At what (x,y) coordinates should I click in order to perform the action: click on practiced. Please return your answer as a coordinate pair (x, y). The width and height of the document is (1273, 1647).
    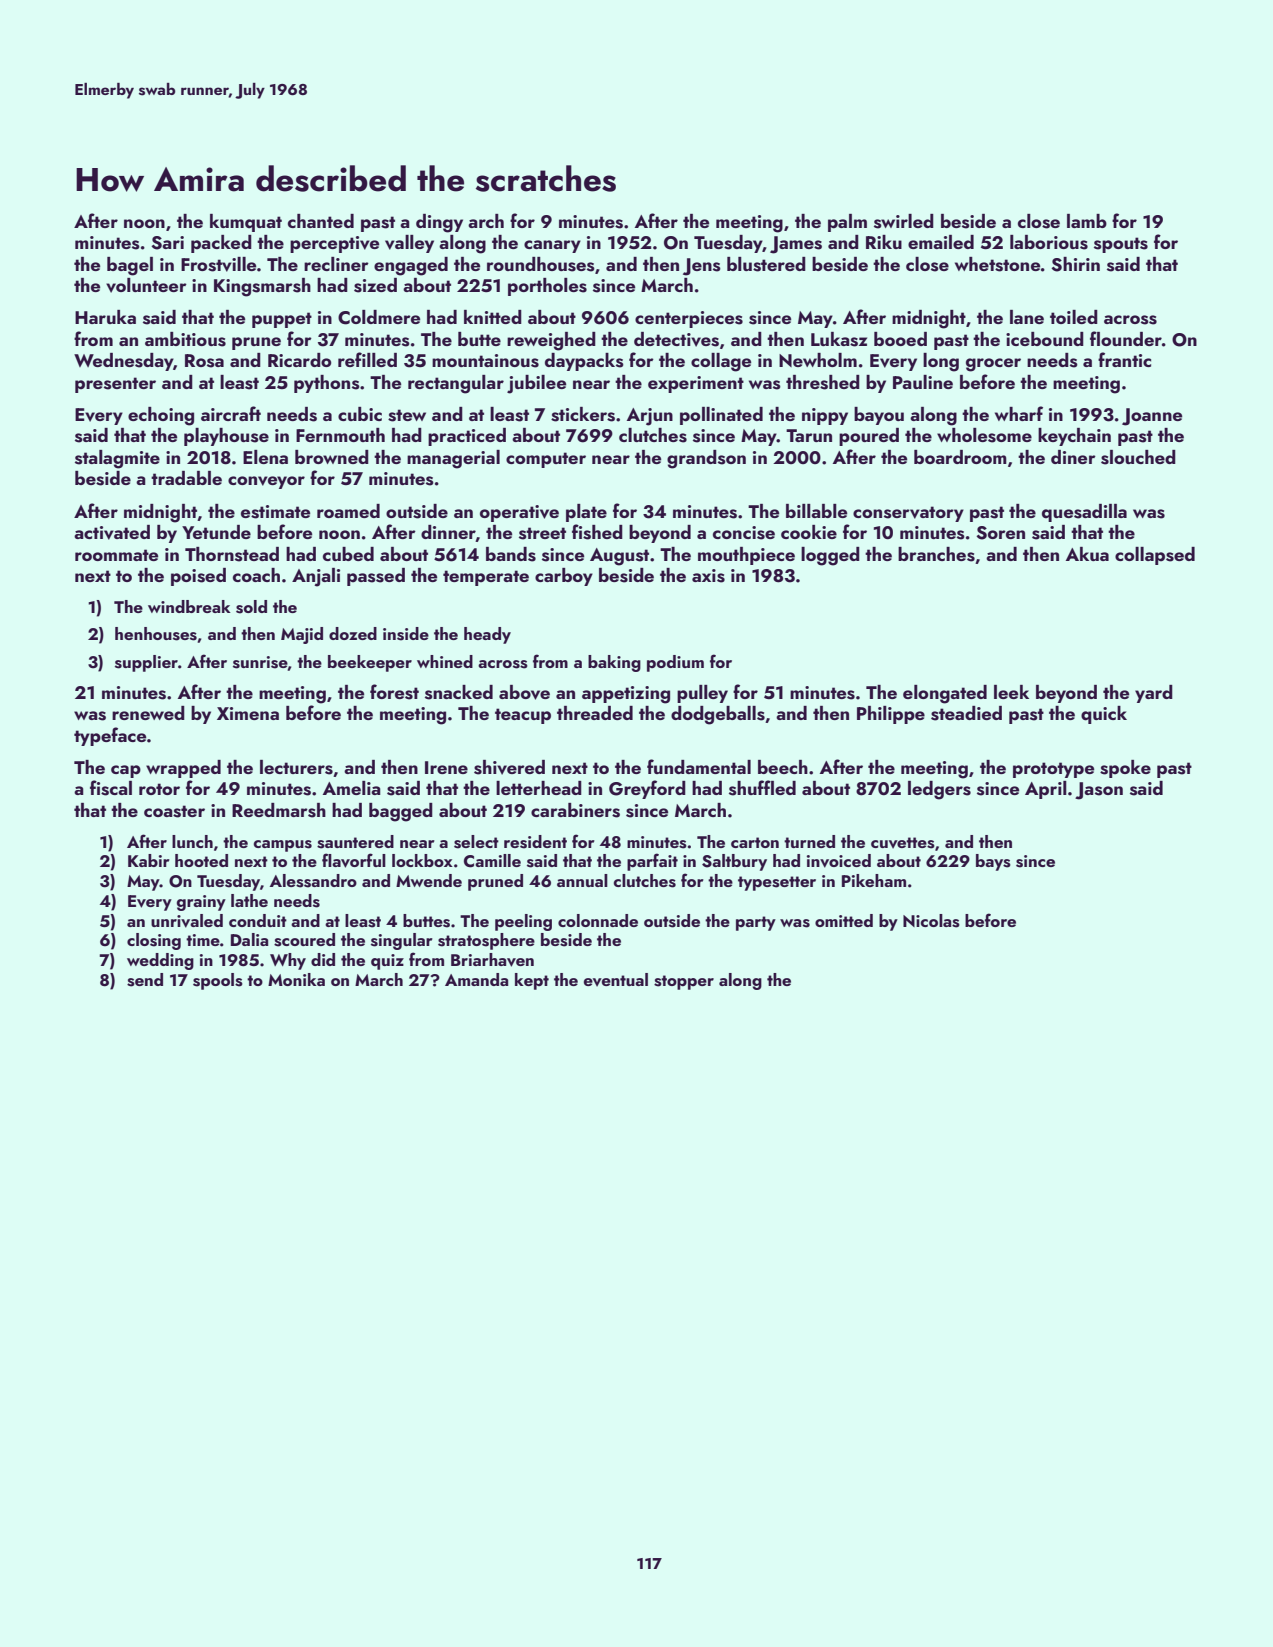
    Looking at the image, I should click on (467, 437).
